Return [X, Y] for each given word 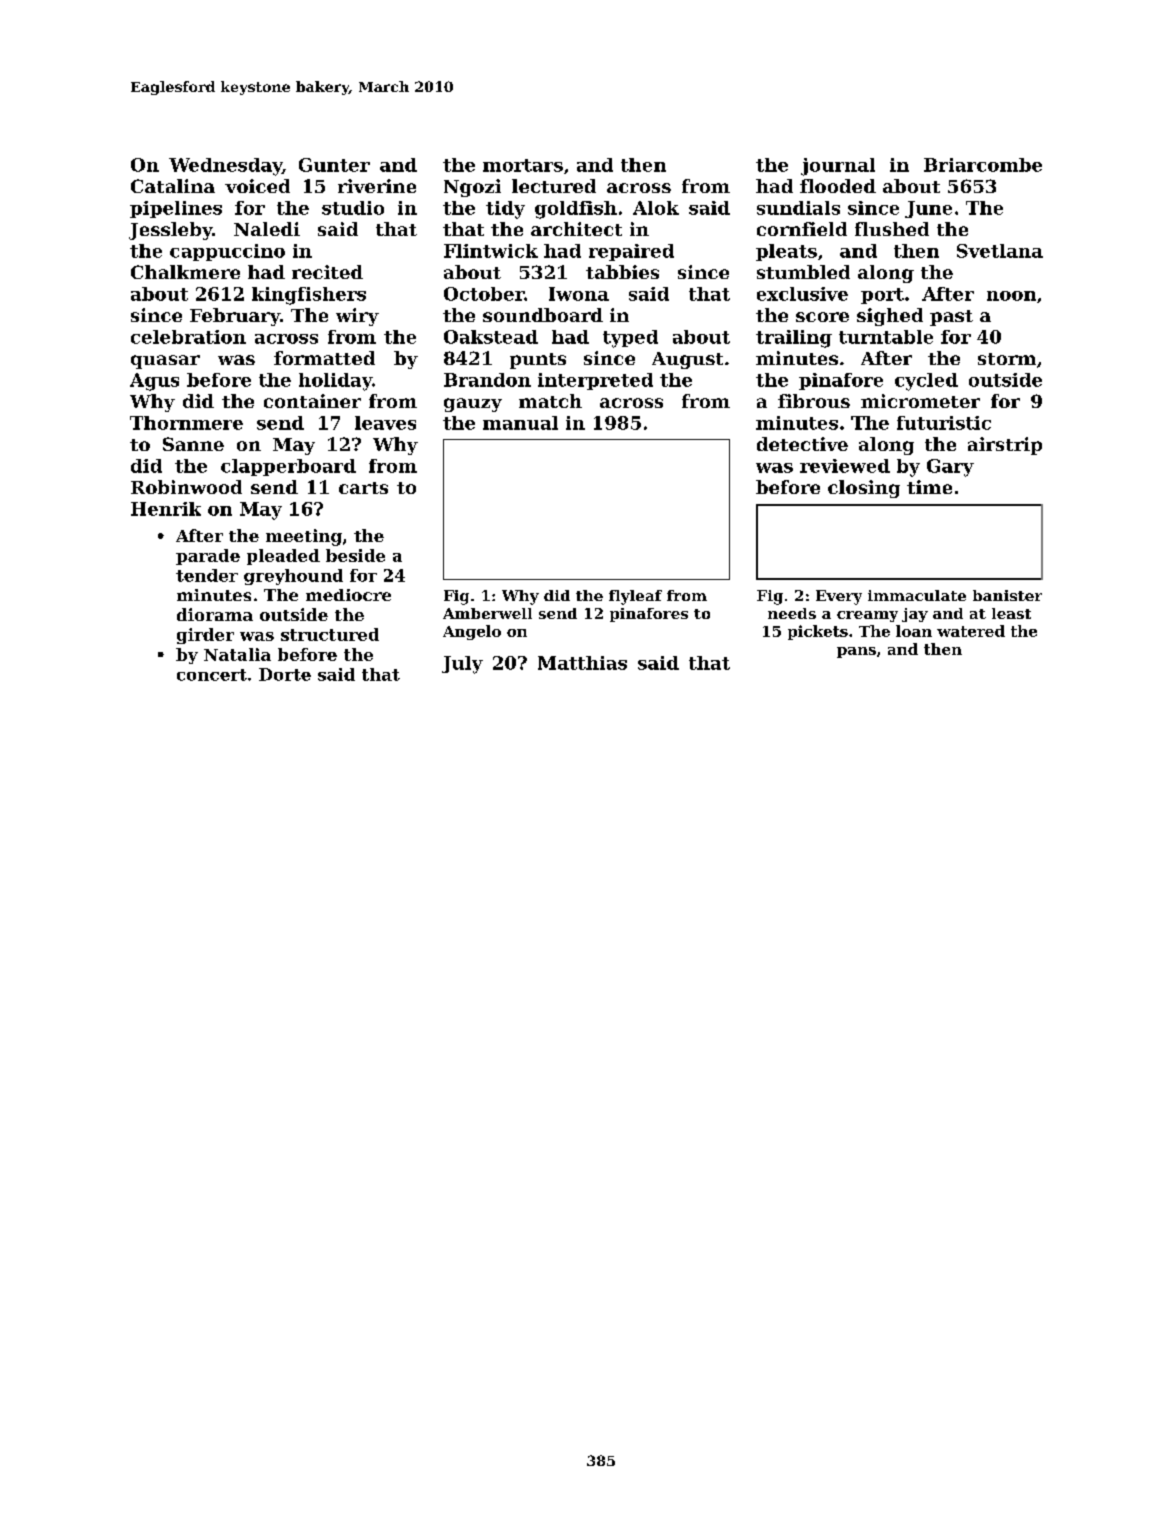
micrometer [920, 401]
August [687, 360]
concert [212, 675]
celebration [188, 337]
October [484, 294]
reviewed [845, 466]
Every [839, 597]
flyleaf [635, 597]
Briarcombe [983, 165]
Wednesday [225, 167]
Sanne [193, 444]
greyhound [293, 577]
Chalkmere [185, 272]
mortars [523, 165]
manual [520, 423]
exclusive [802, 294]
